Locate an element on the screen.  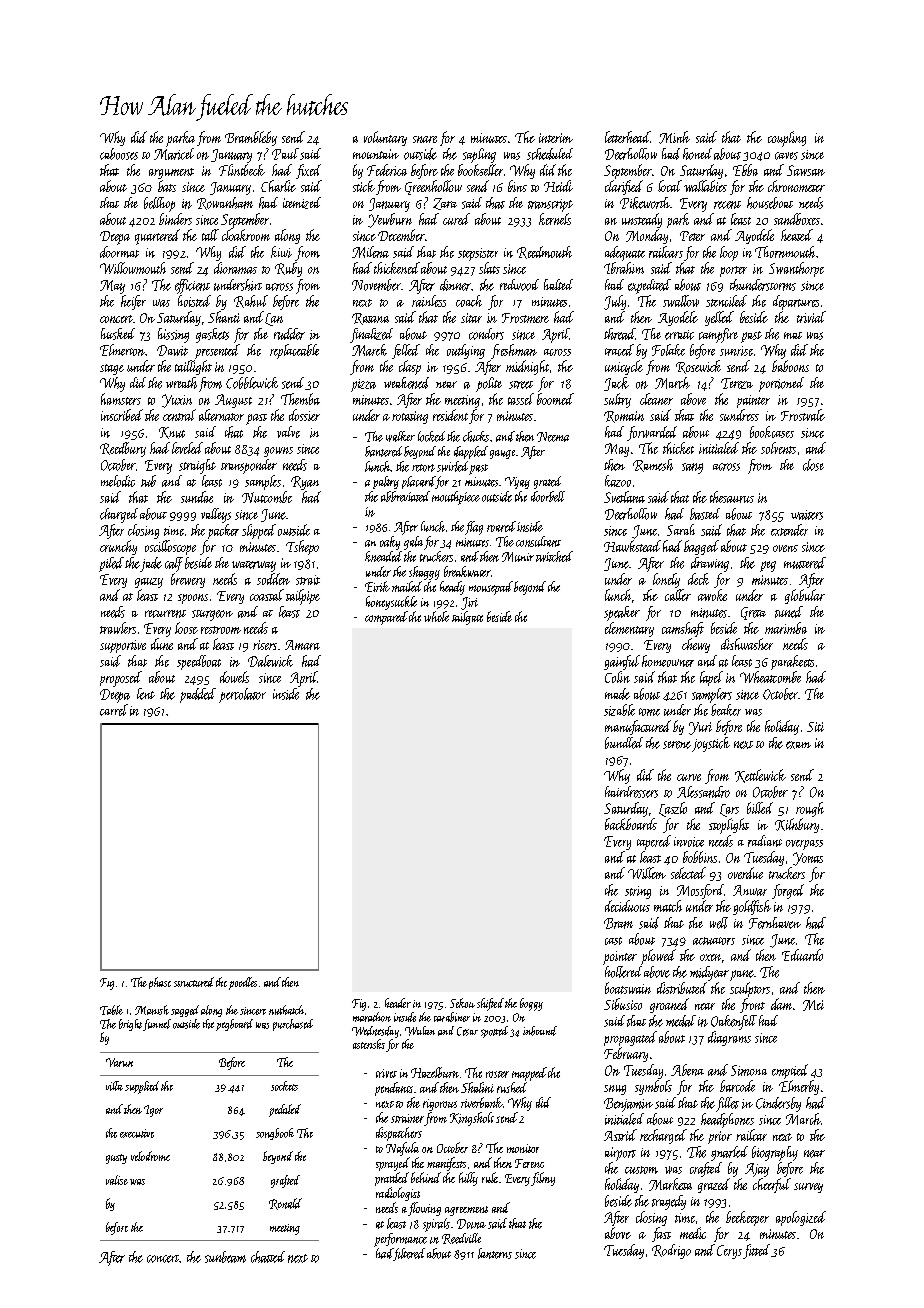
interim is located at coordinates (556, 138).
